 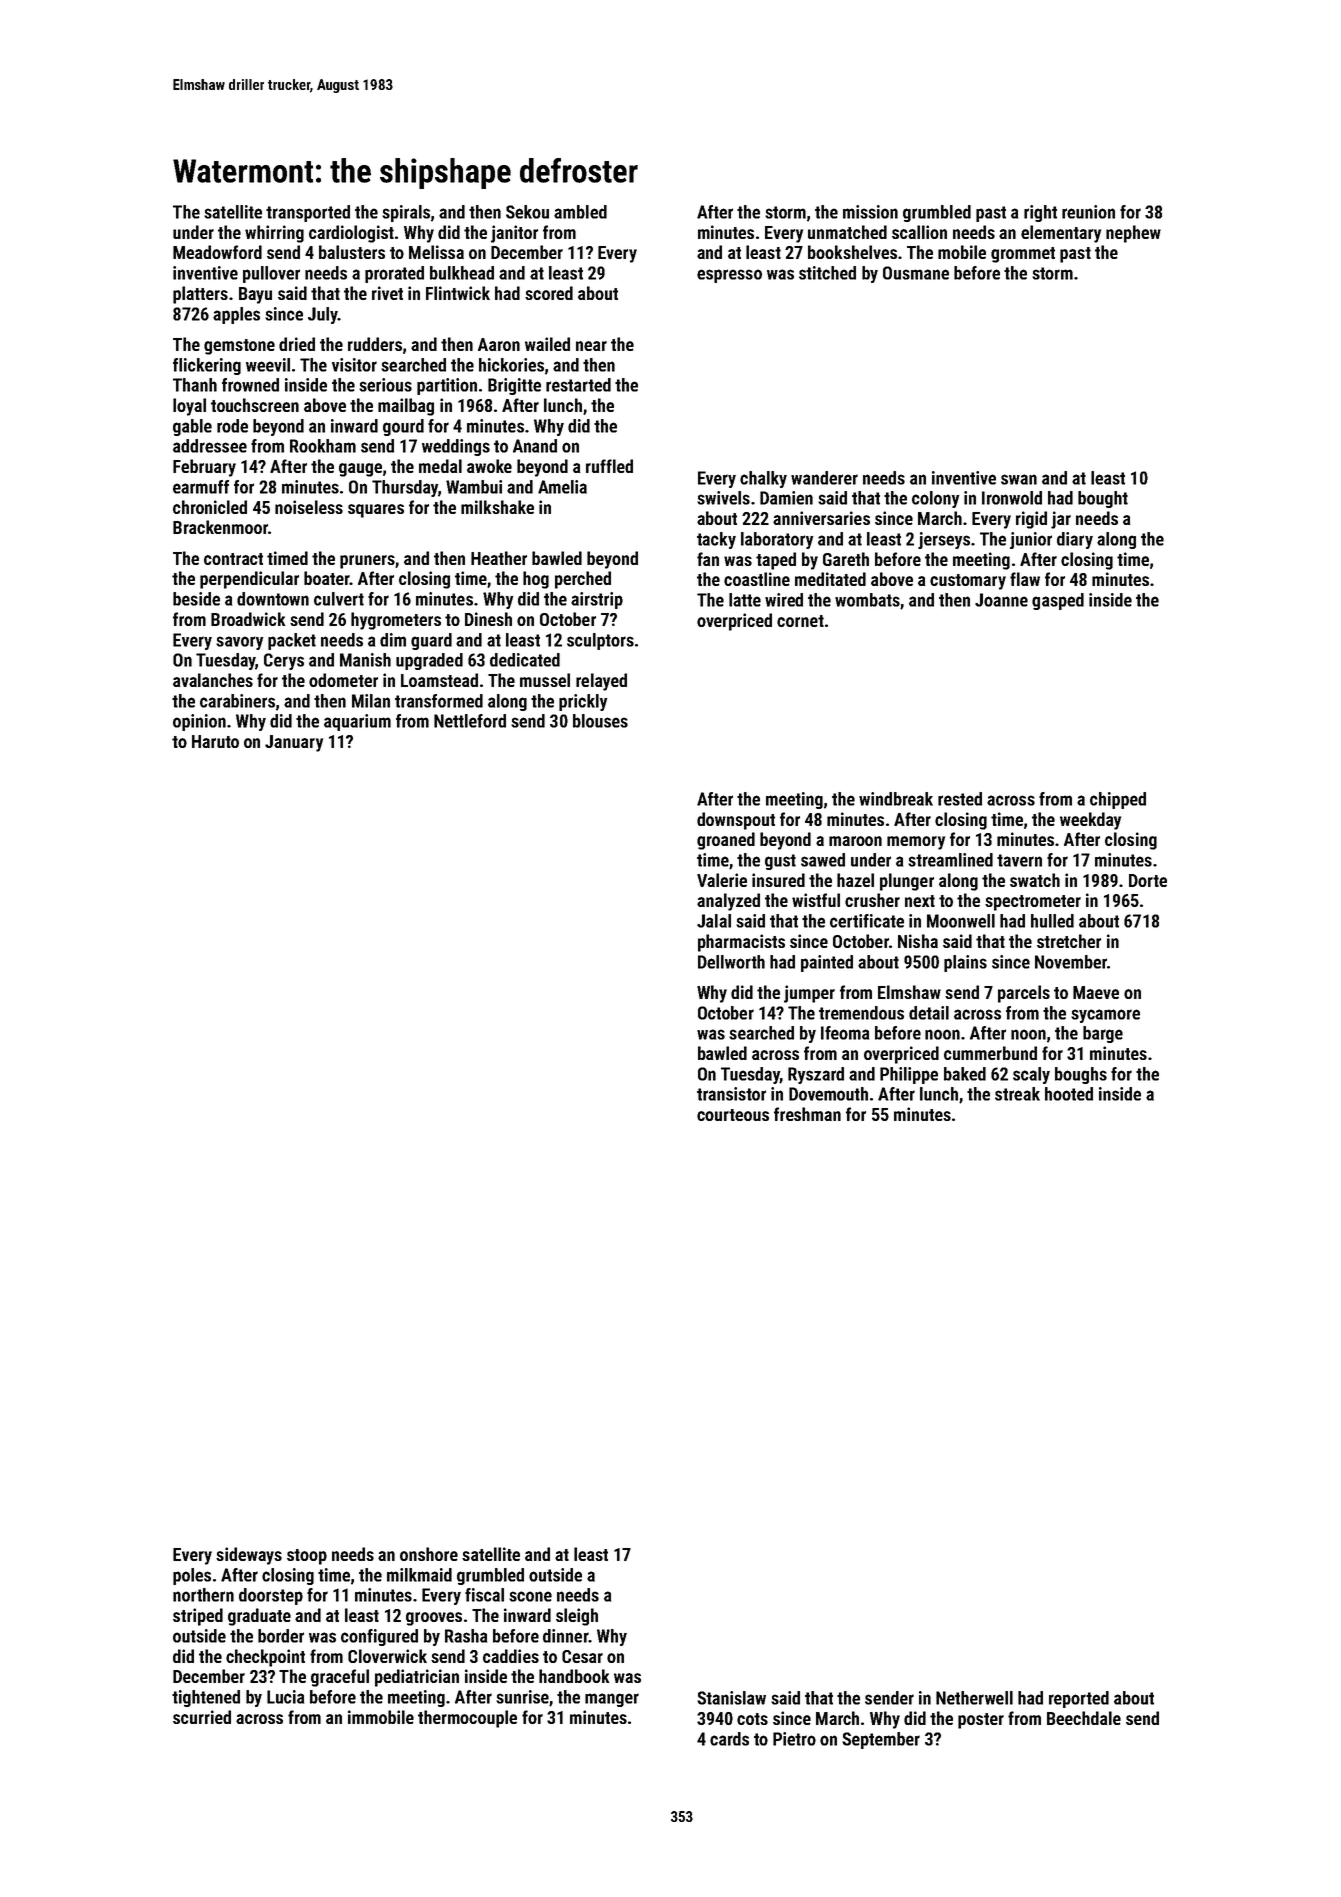 What do you see at coordinates (1069, 1094) in the document?
I see `hooted` at bounding box center [1069, 1094].
